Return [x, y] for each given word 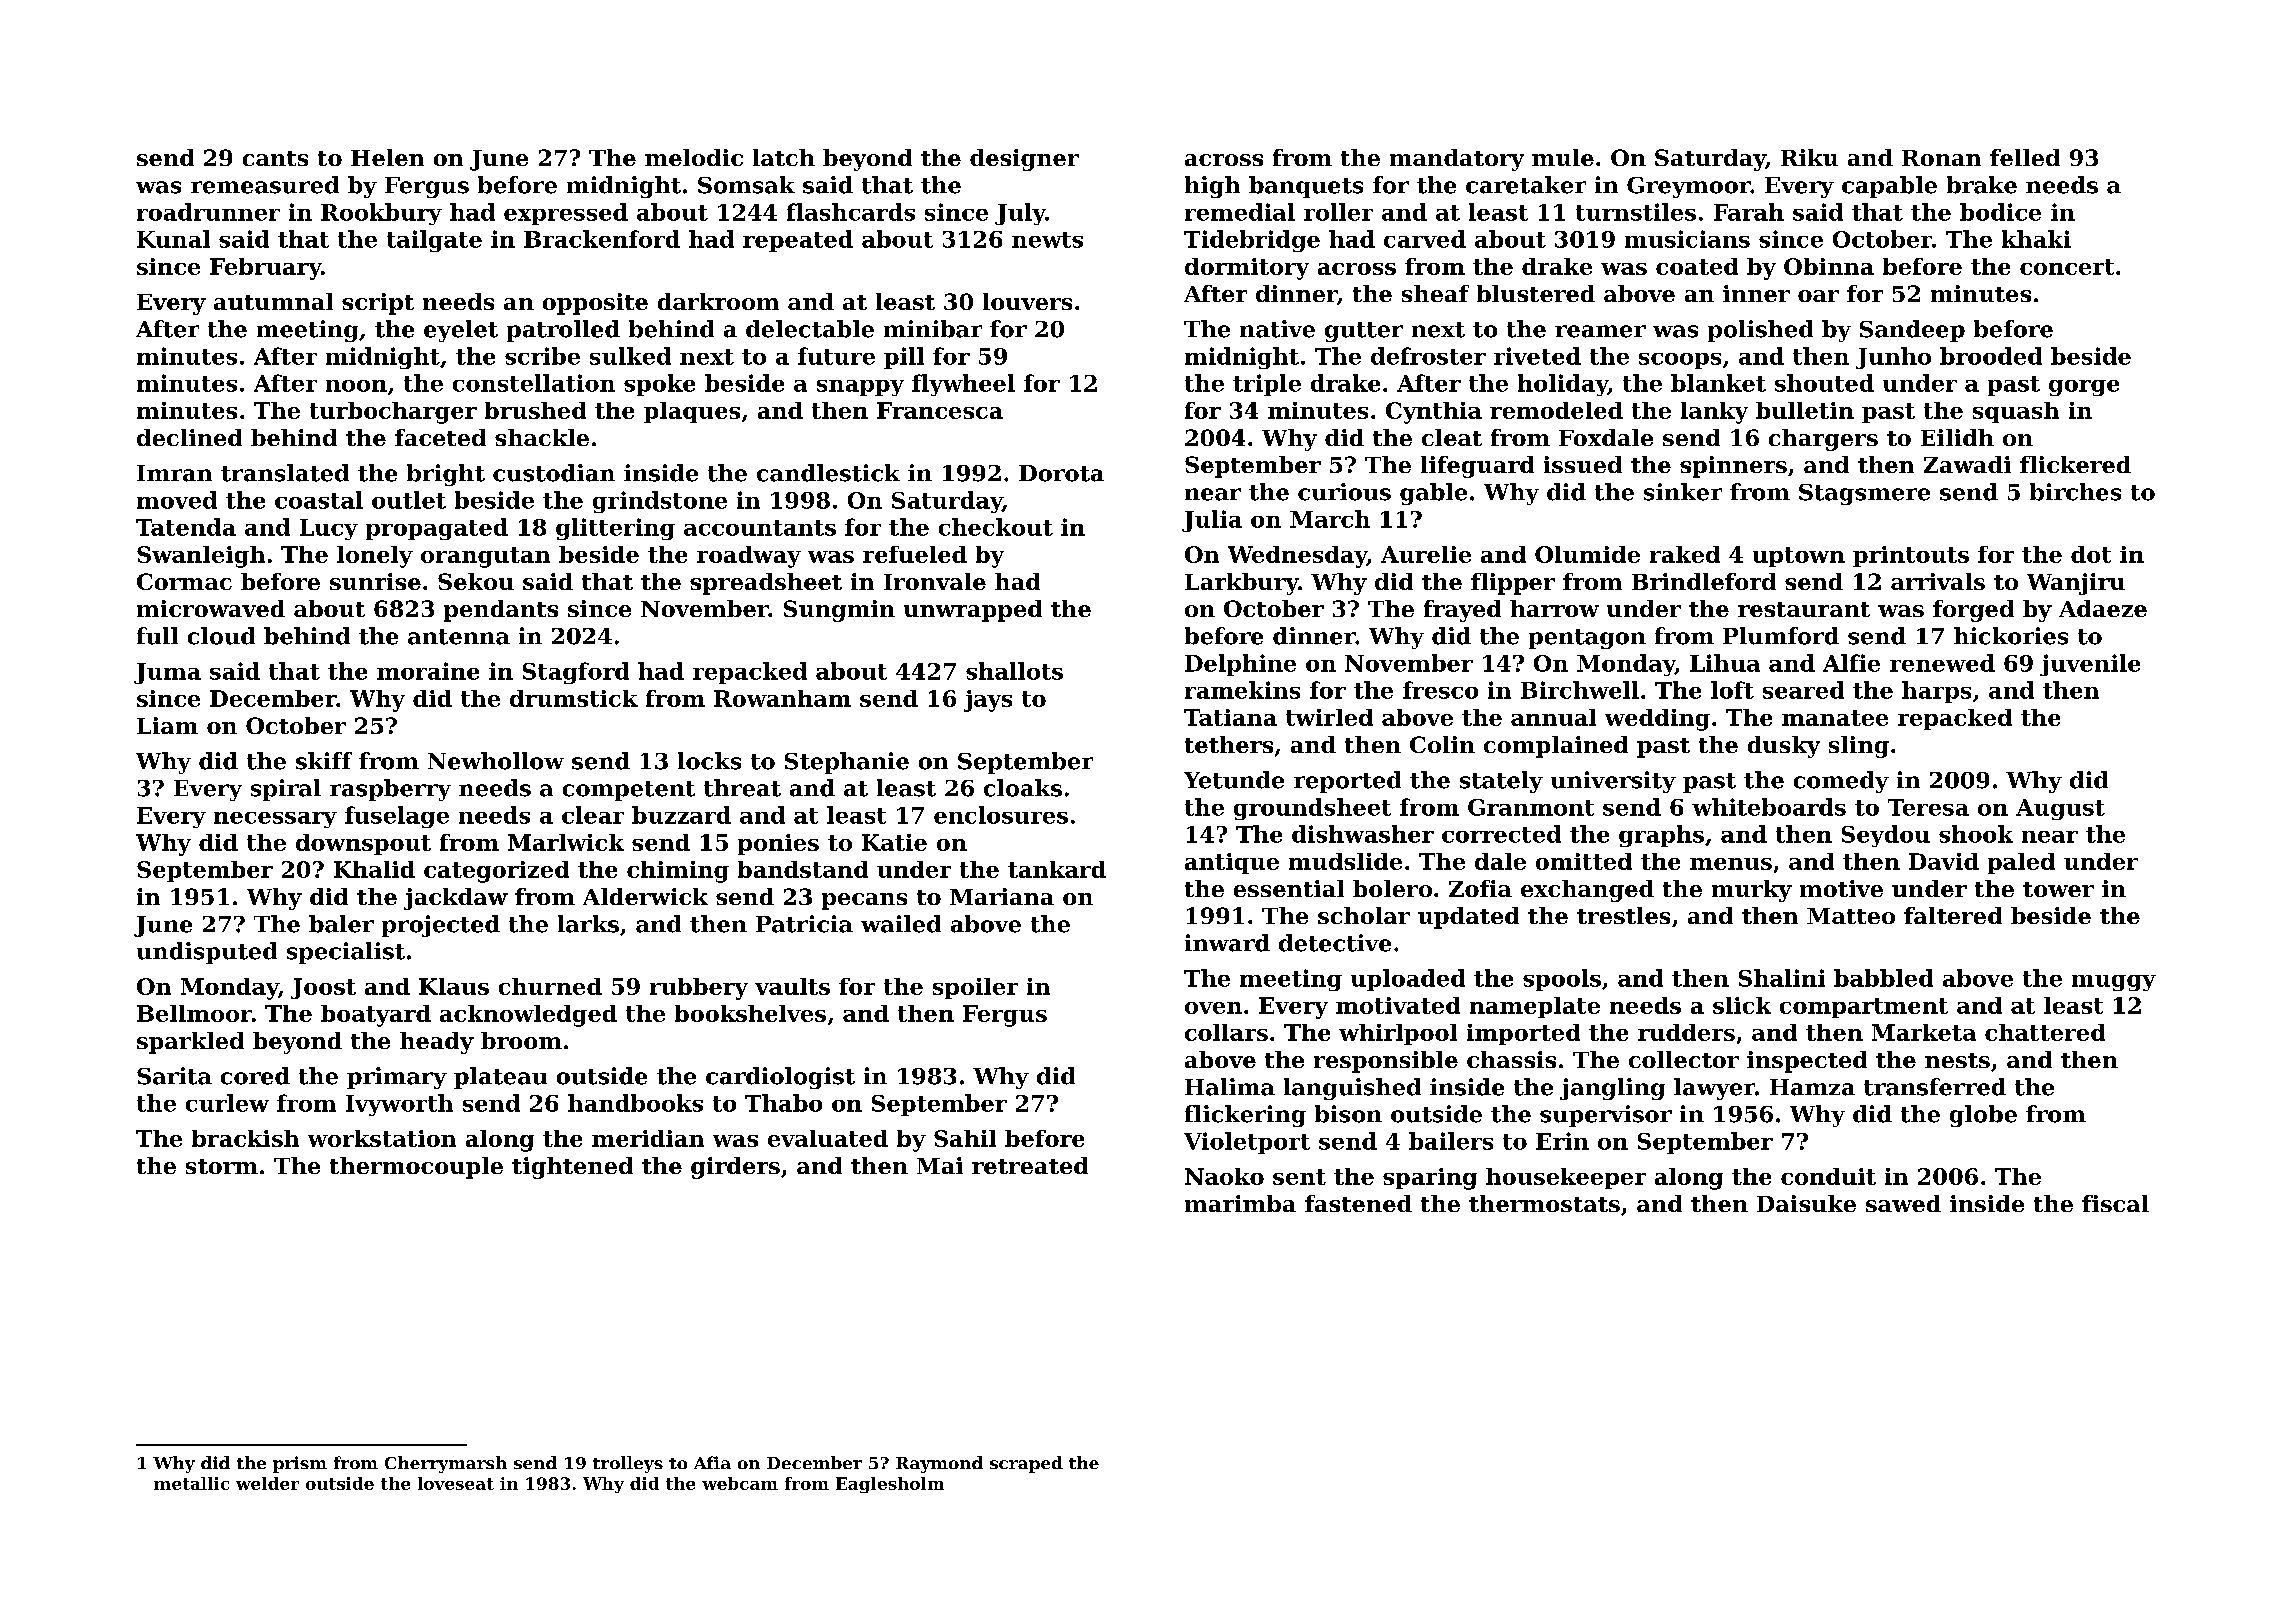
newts [1047, 240]
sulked [630, 356]
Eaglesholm [890, 1485]
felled [2025, 157]
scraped [1026, 1464]
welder [267, 1483]
